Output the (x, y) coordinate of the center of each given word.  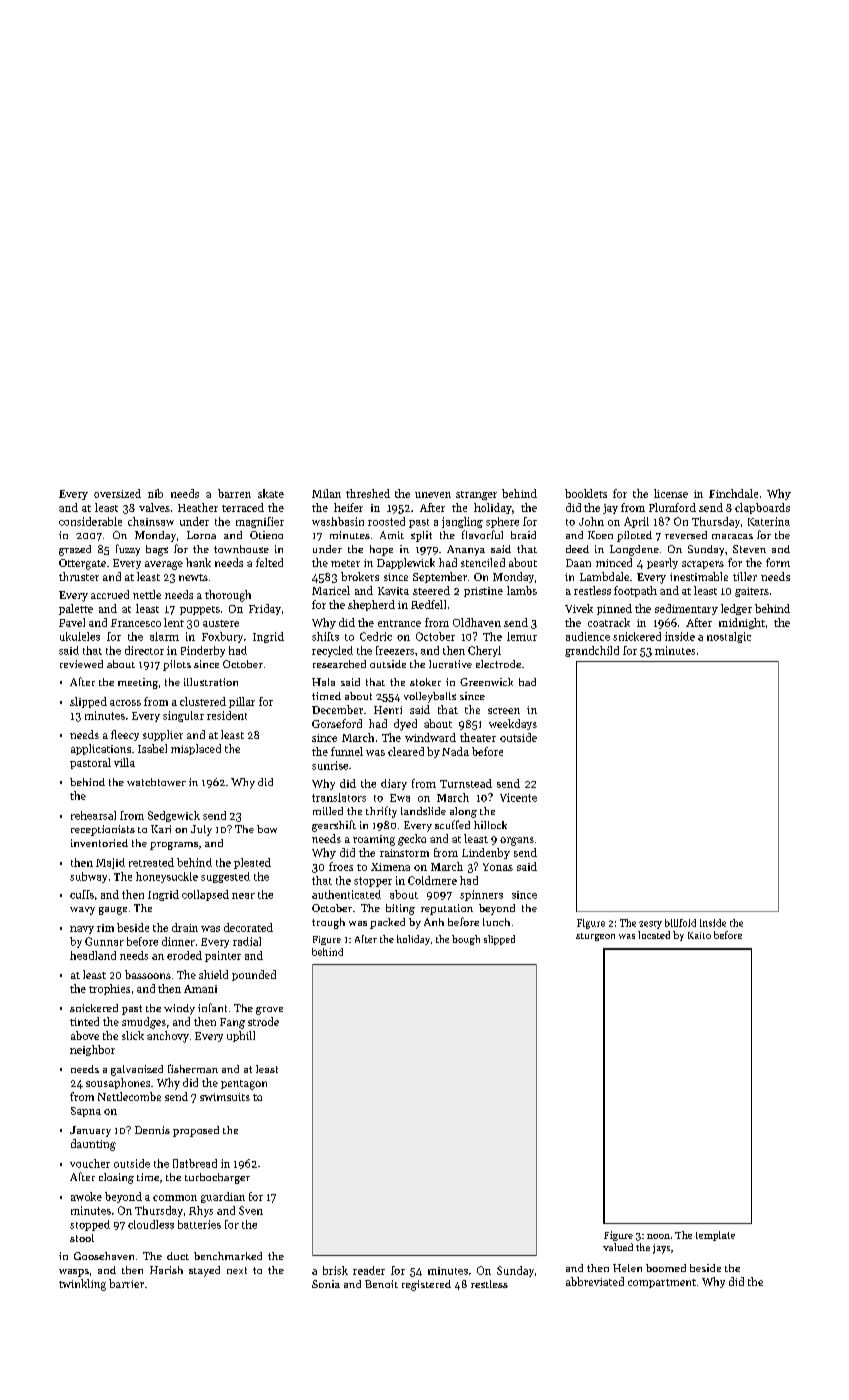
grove (269, 1011)
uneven (433, 495)
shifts (325, 636)
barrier (126, 1283)
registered (426, 1285)
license (671, 493)
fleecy (125, 735)
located (654, 935)
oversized (117, 493)
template (715, 1236)
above (85, 1035)
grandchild (592, 651)
